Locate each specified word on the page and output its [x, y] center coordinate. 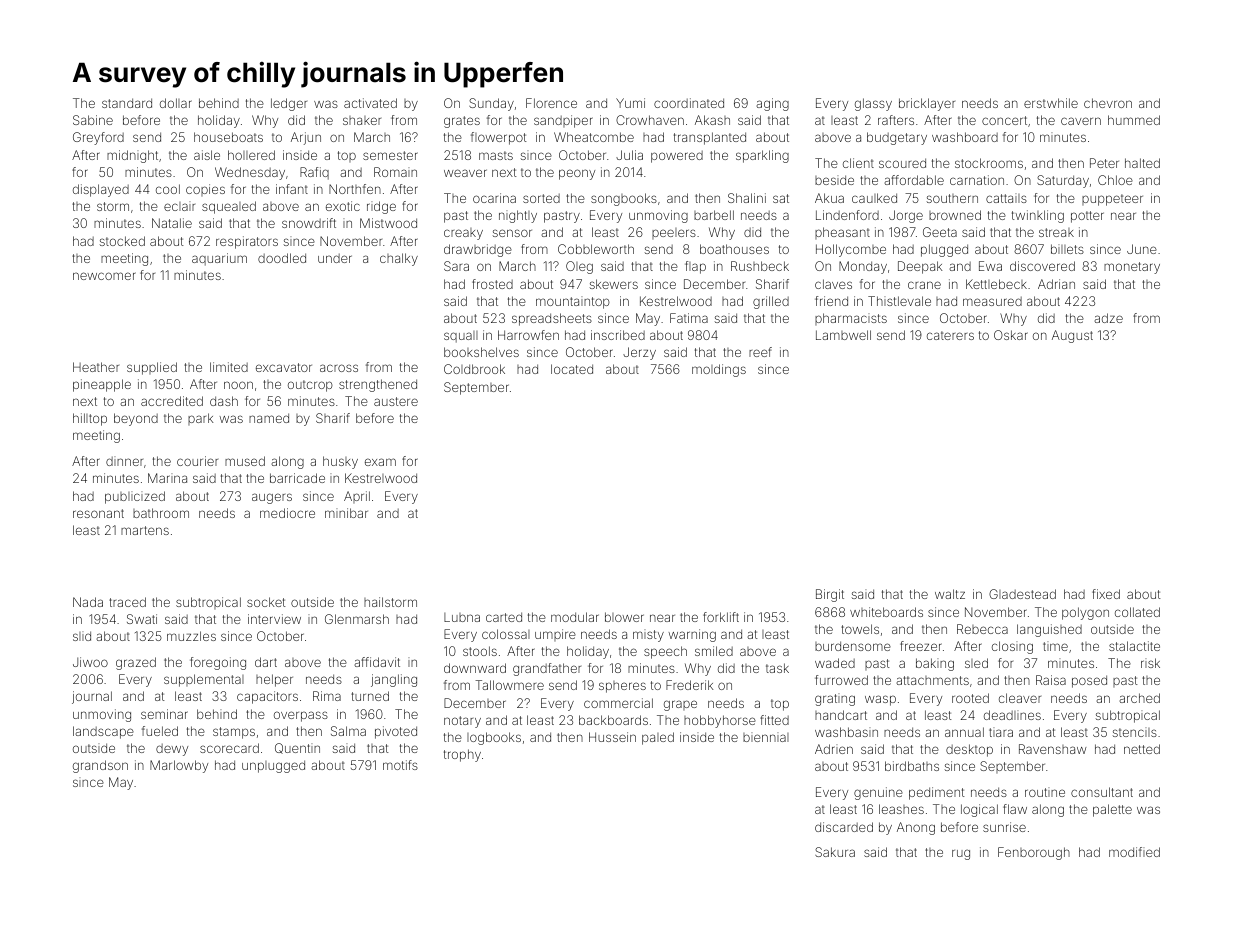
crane [924, 285]
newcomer [104, 276]
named [269, 418]
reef [760, 352]
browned [955, 215]
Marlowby [179, 766]
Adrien [834, 749]
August [1072, 336]
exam [380, 462]
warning [692, 635]
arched [1139, 698]
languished [1049, 630]
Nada [88, 602]
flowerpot [499, 138]
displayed [101, 190]
